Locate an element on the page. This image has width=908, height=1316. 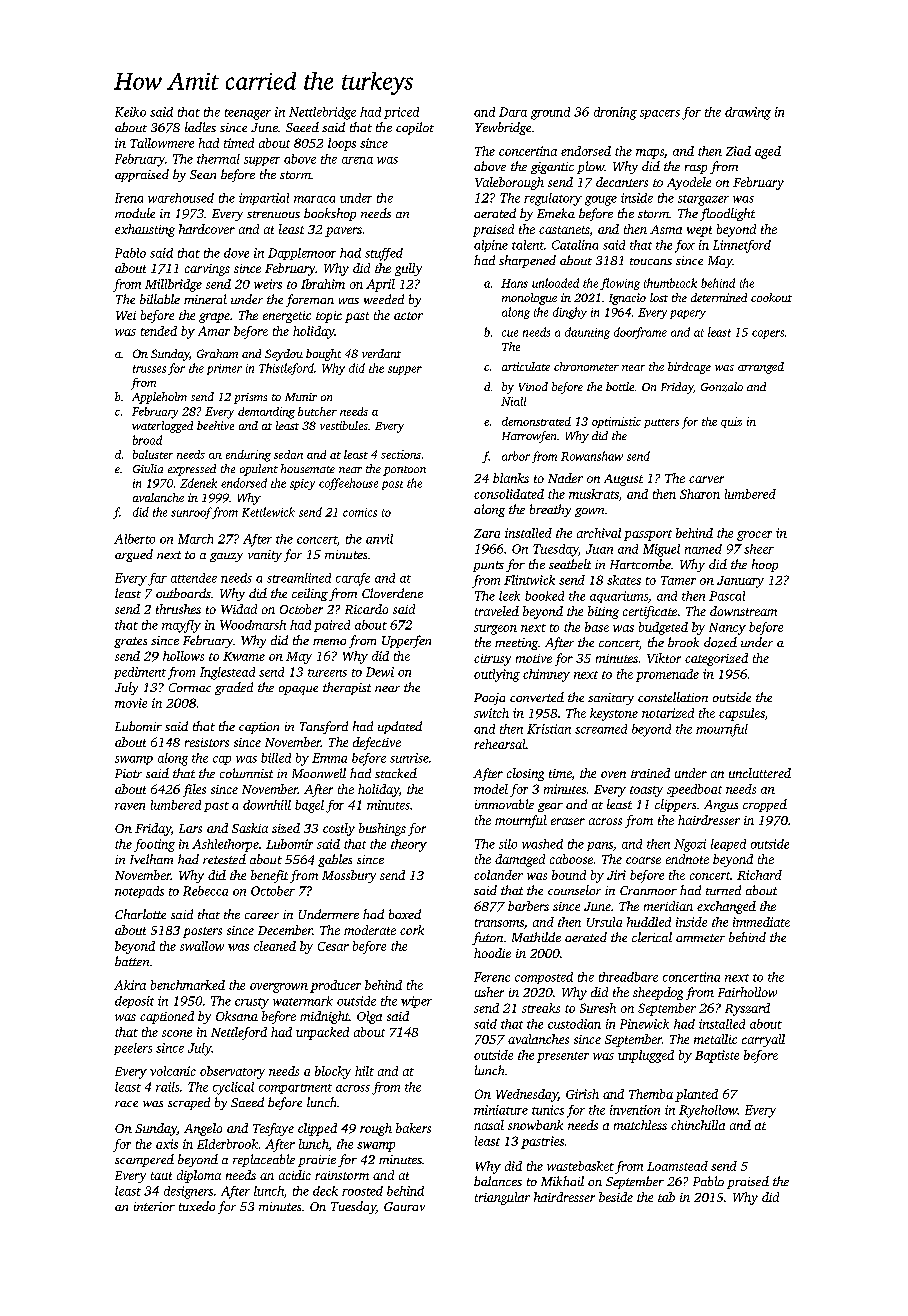
hilt is located at coordinates (364, 1071).
